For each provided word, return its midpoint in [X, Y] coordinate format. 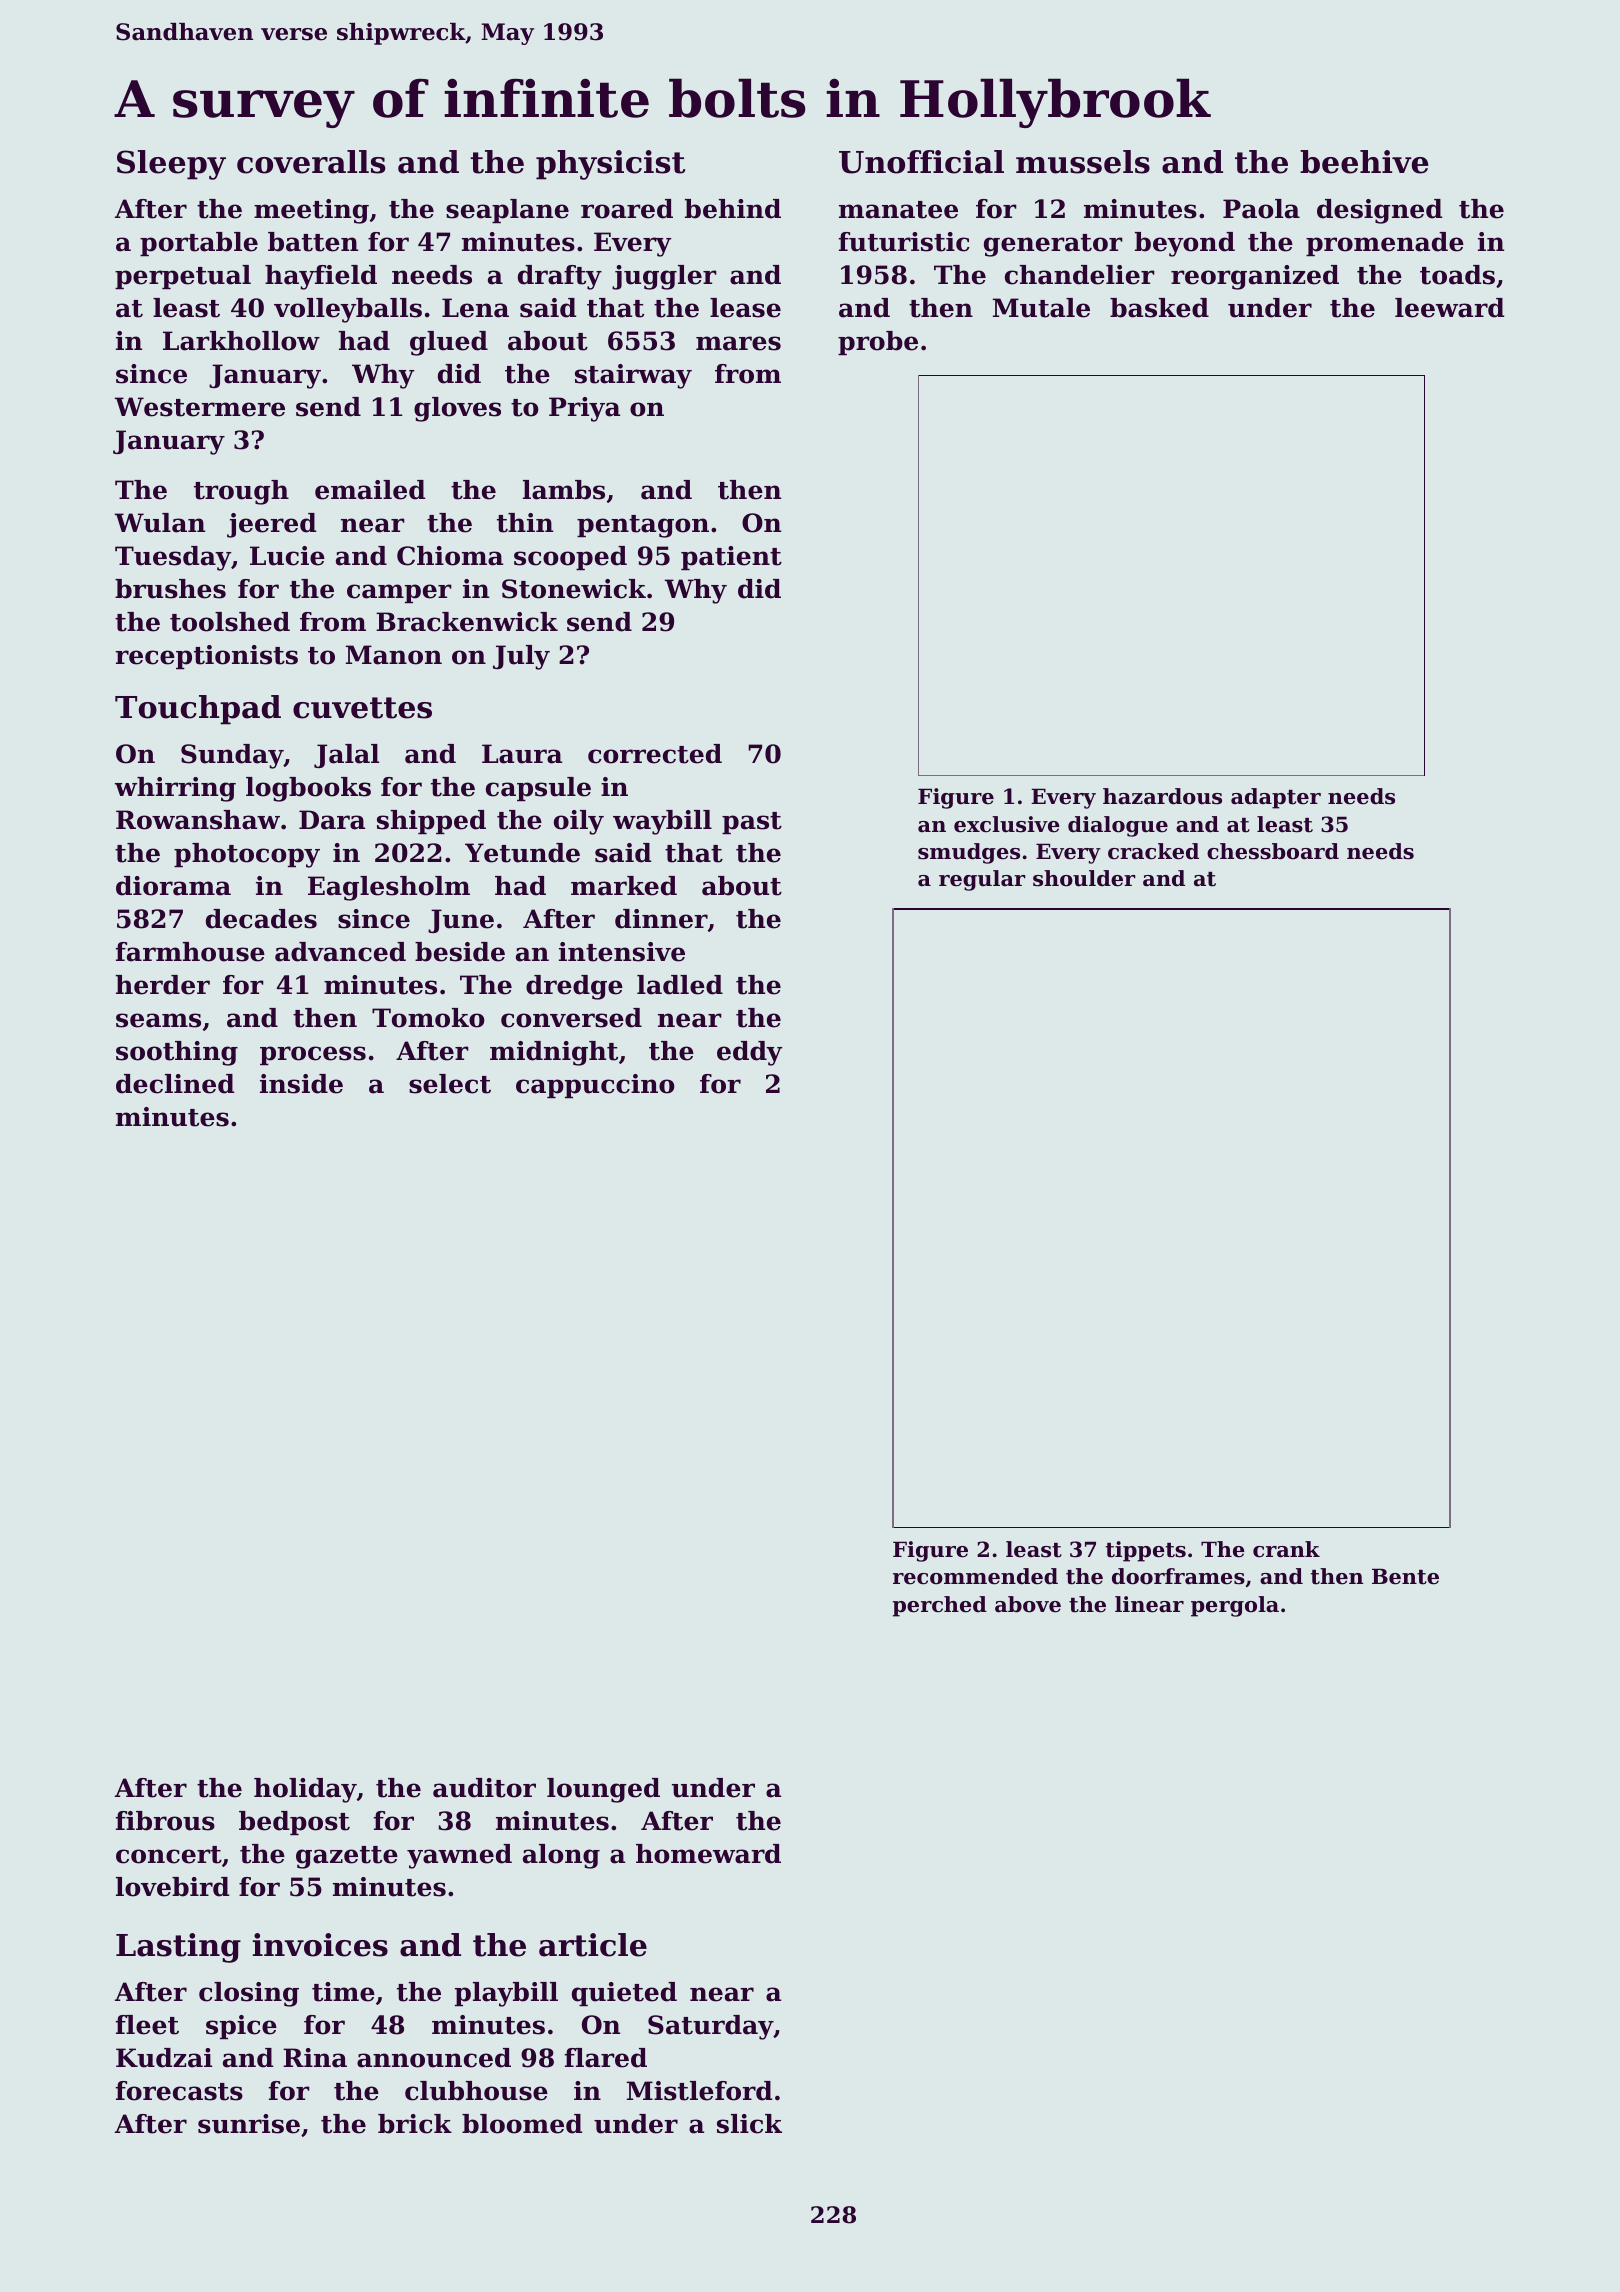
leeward [1450, 308]
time [343, 1992]
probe [878, 343]
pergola [1235, 1606]
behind [733, 209]
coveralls [311, 162]
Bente [1405, 1576]
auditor [484, 1788]
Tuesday [173, 558]
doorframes [1178, 1576]
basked [1159, 308]
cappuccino [595, 1086]
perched [940, 1606]
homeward [708, 1854]
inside [301, 1084]
